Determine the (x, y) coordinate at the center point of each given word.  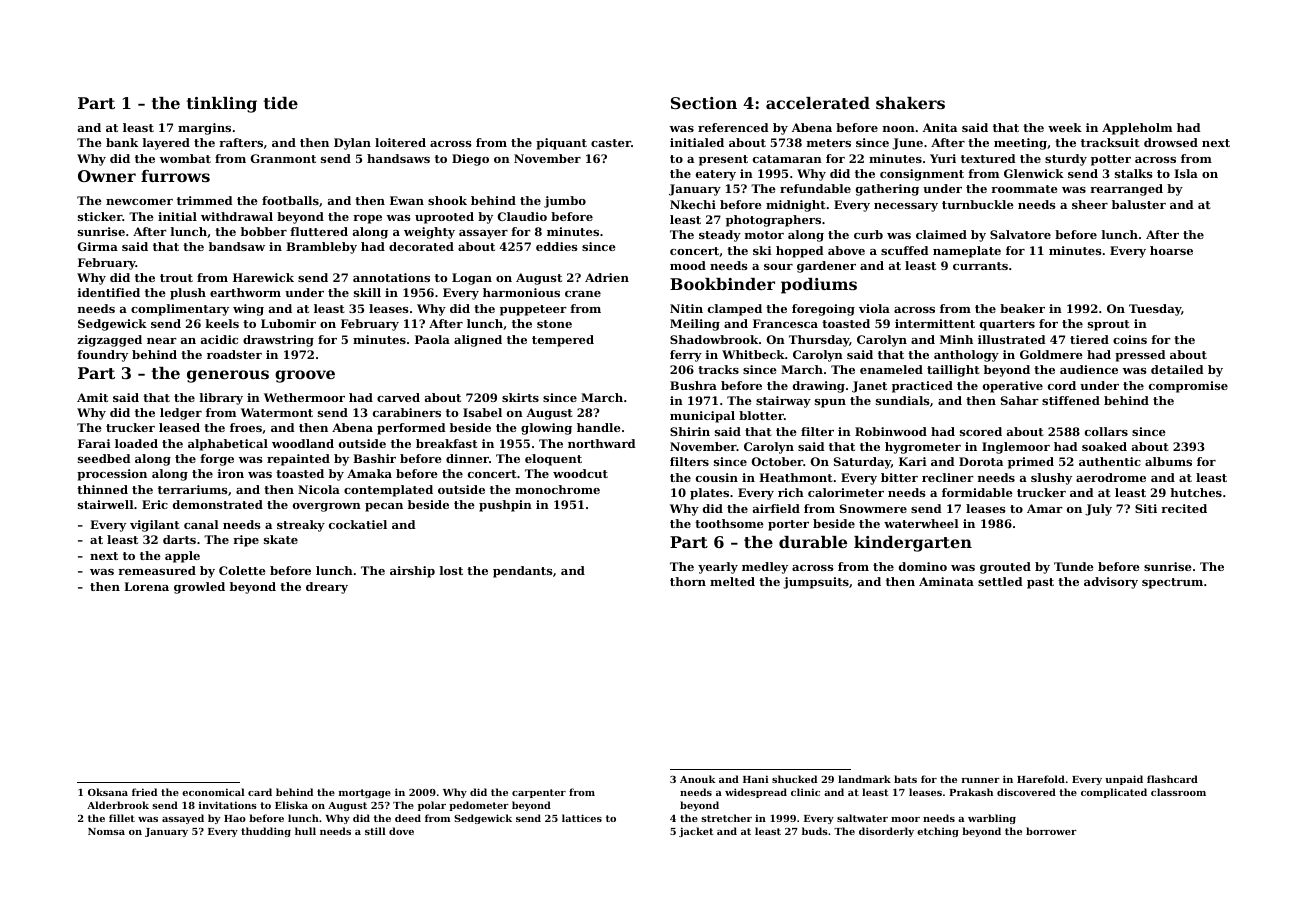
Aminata (946, 581)
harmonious (521, 292)
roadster (234, 354)
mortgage (365, 793)
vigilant (155, 526)
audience (1089, 369)
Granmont (283, 158)
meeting (1020, 144)
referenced (733, 127)
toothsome (729, 523)
